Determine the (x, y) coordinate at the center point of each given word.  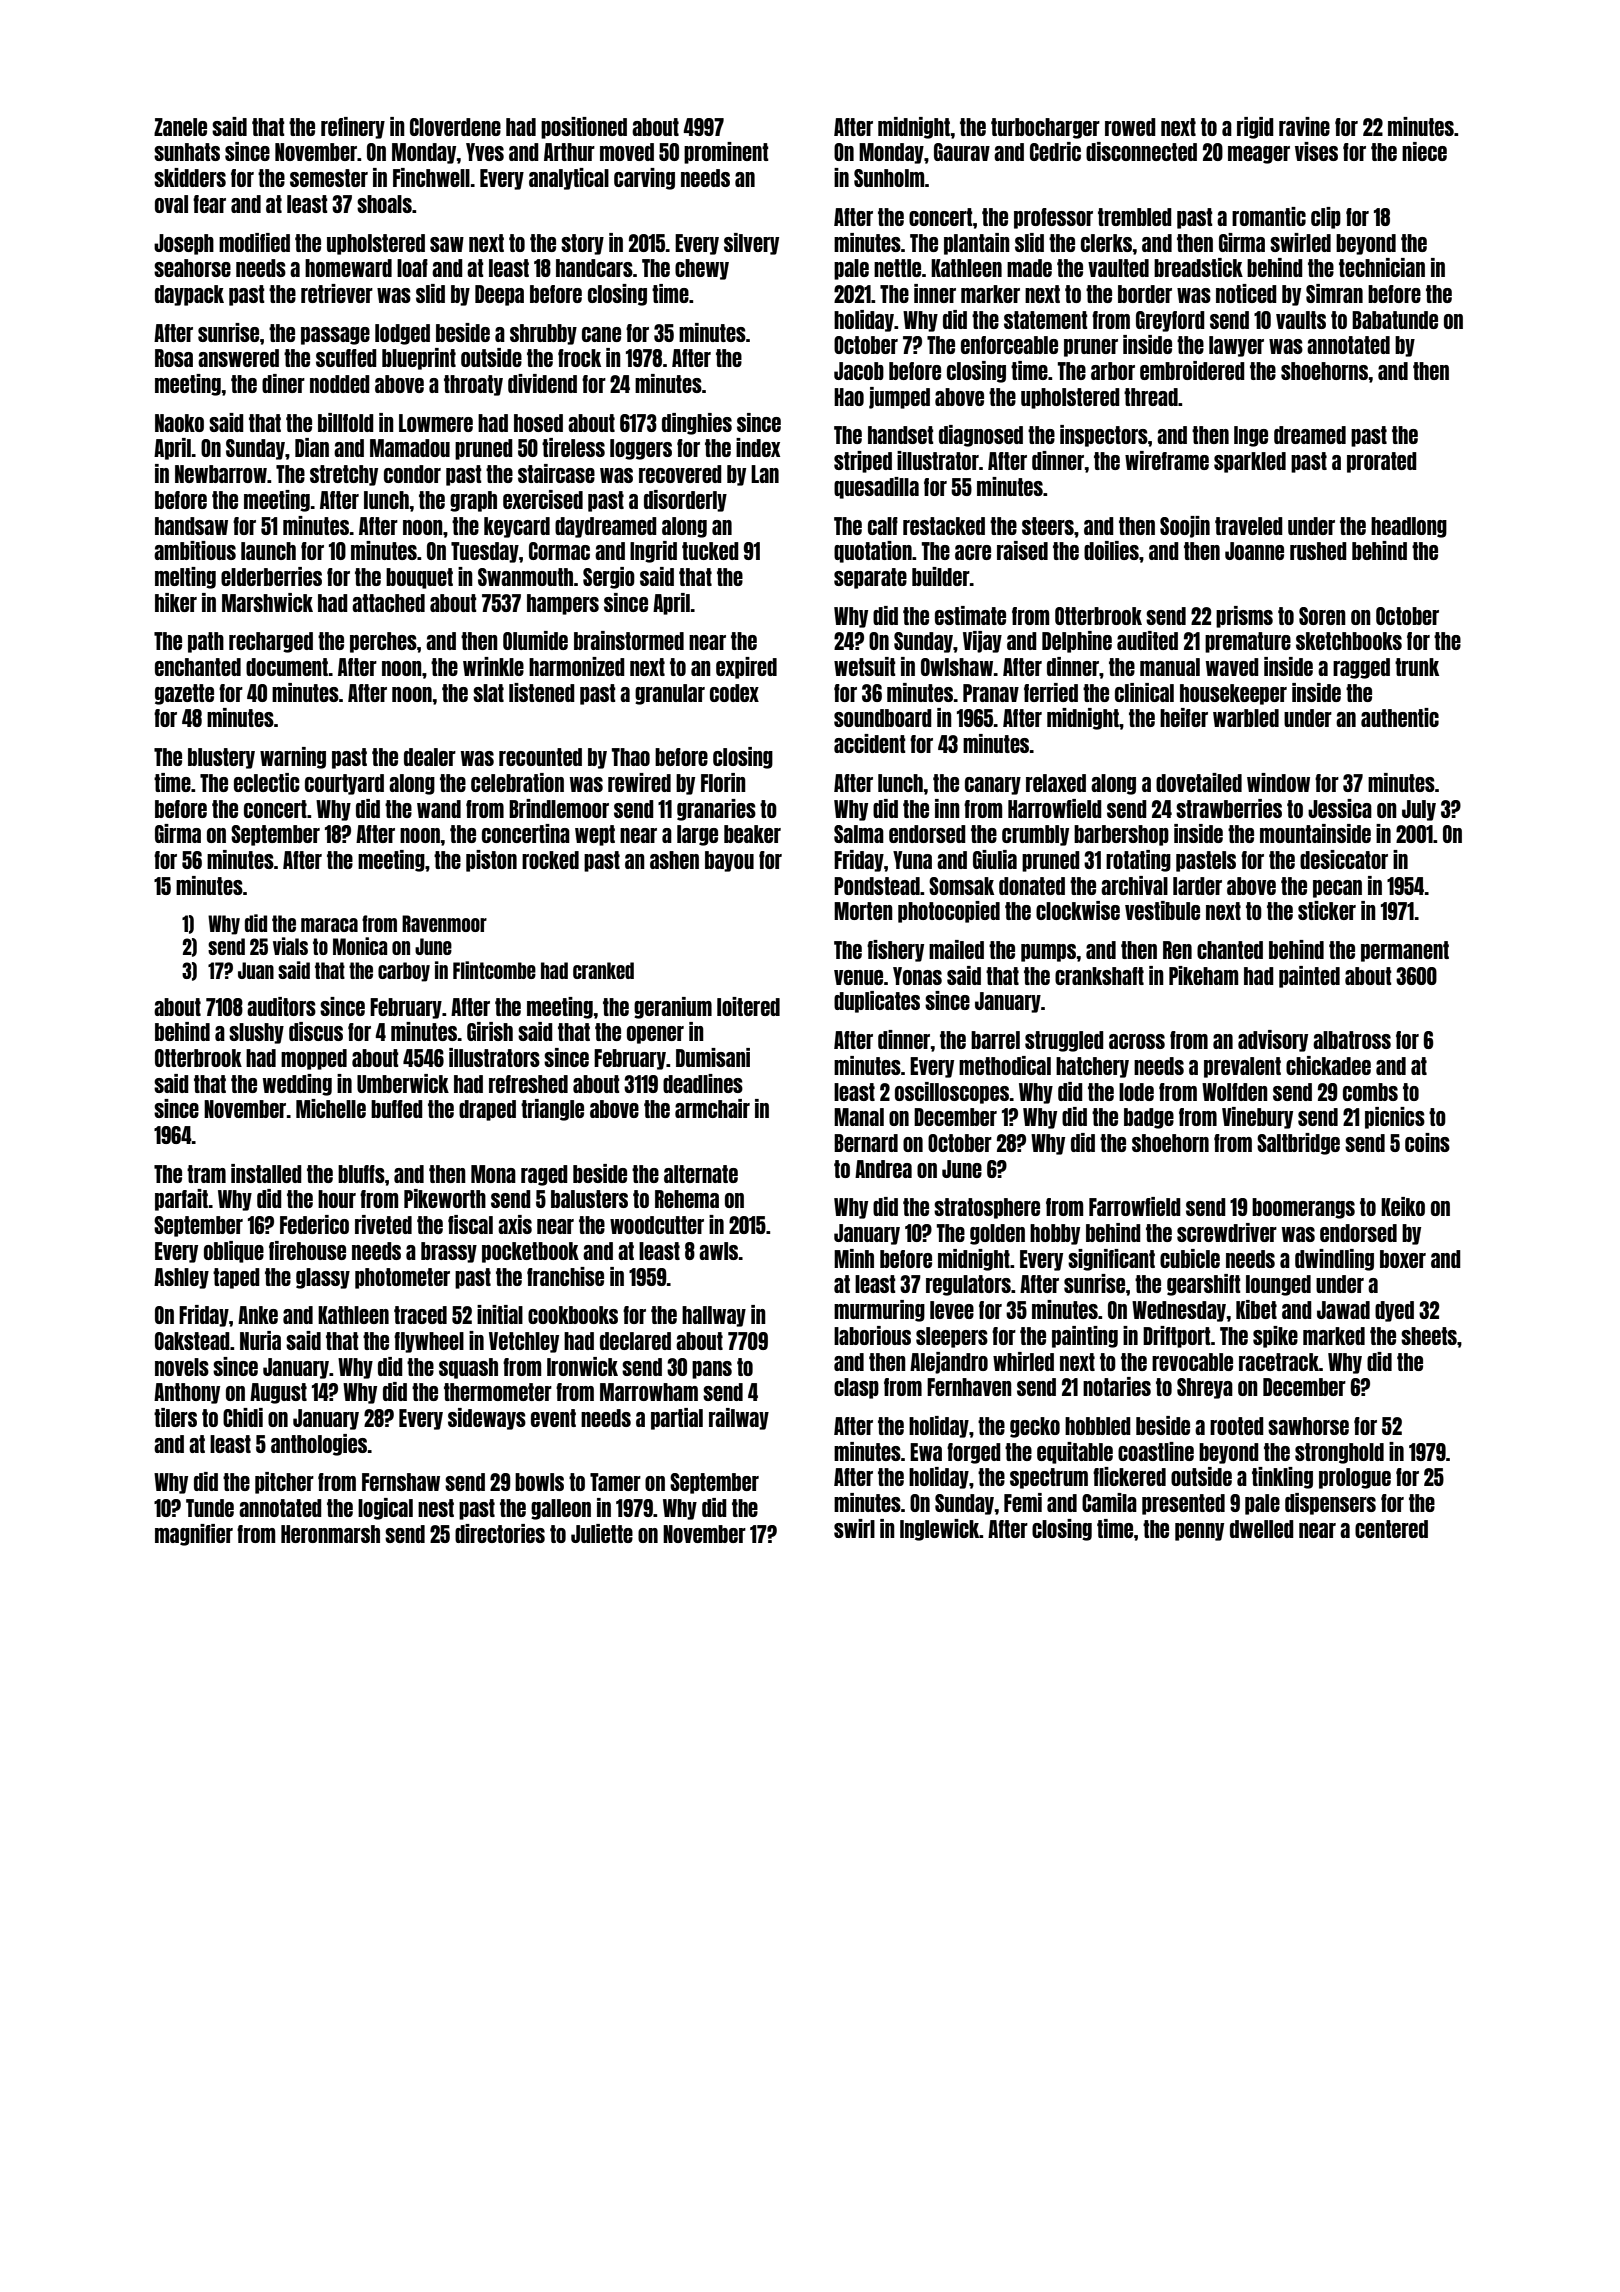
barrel (995, 1040)
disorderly (685, 501)
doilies (1111, 550)
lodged (402, 334)
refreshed (528, 1084)
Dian (312, 447)
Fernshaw (401, 1482)
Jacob (859, 371)
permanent (1405, 951)
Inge (1251, 436)
